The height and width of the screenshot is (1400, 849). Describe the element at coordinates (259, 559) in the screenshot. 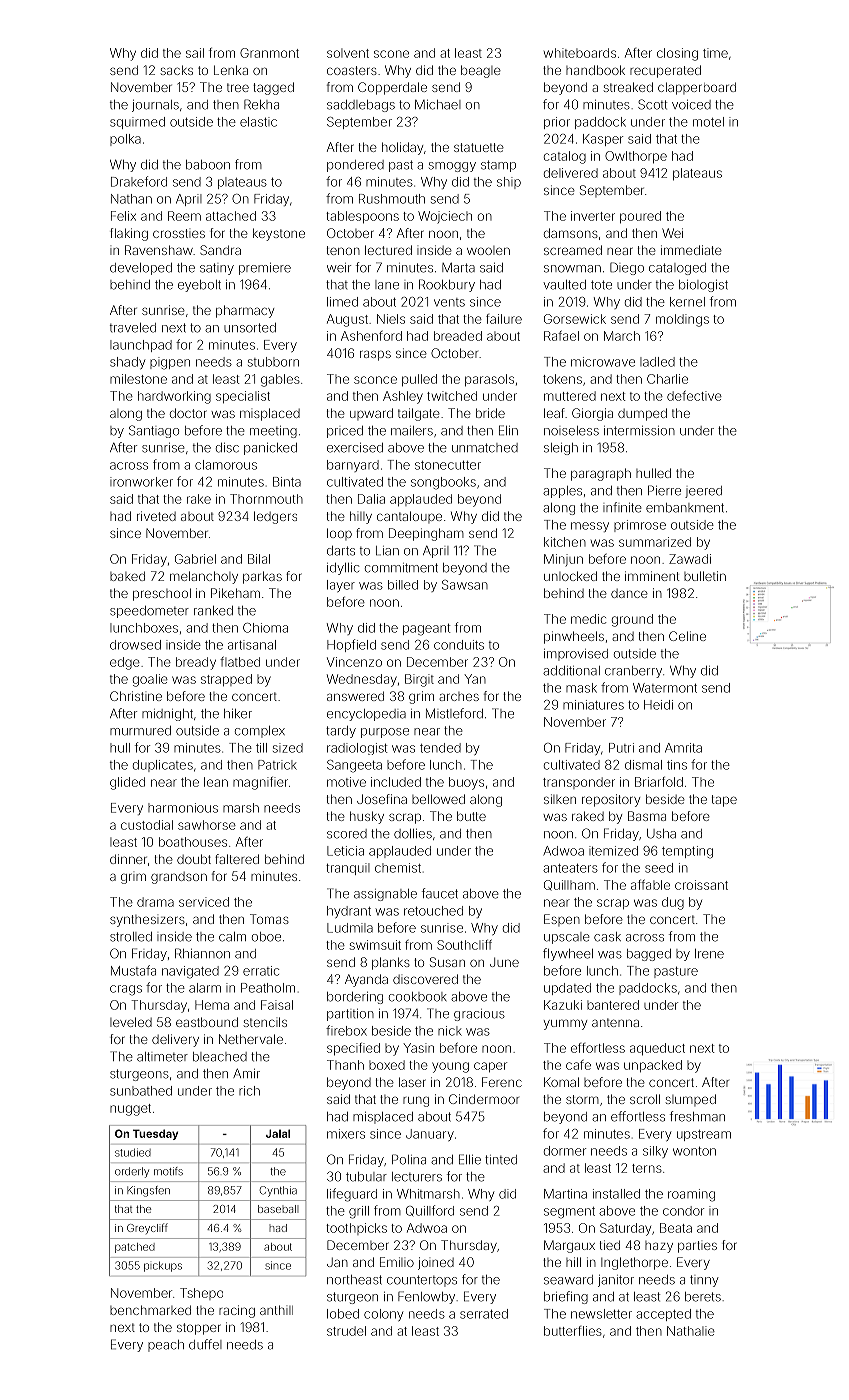

I see `Bilal` at that location.
